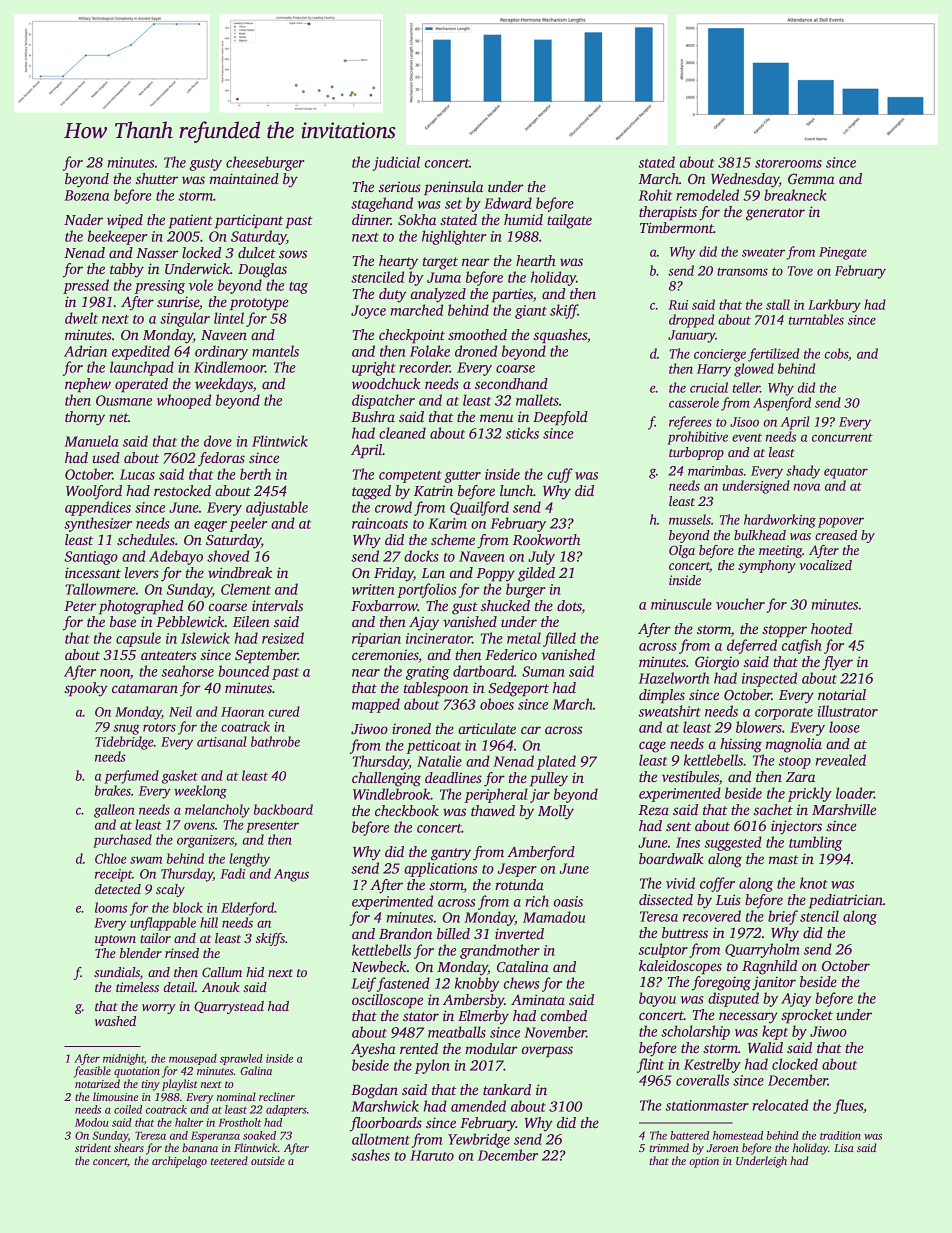  Describe the element at coordinates (714, 370) in the screenshot. I see `Harry` at that location.
